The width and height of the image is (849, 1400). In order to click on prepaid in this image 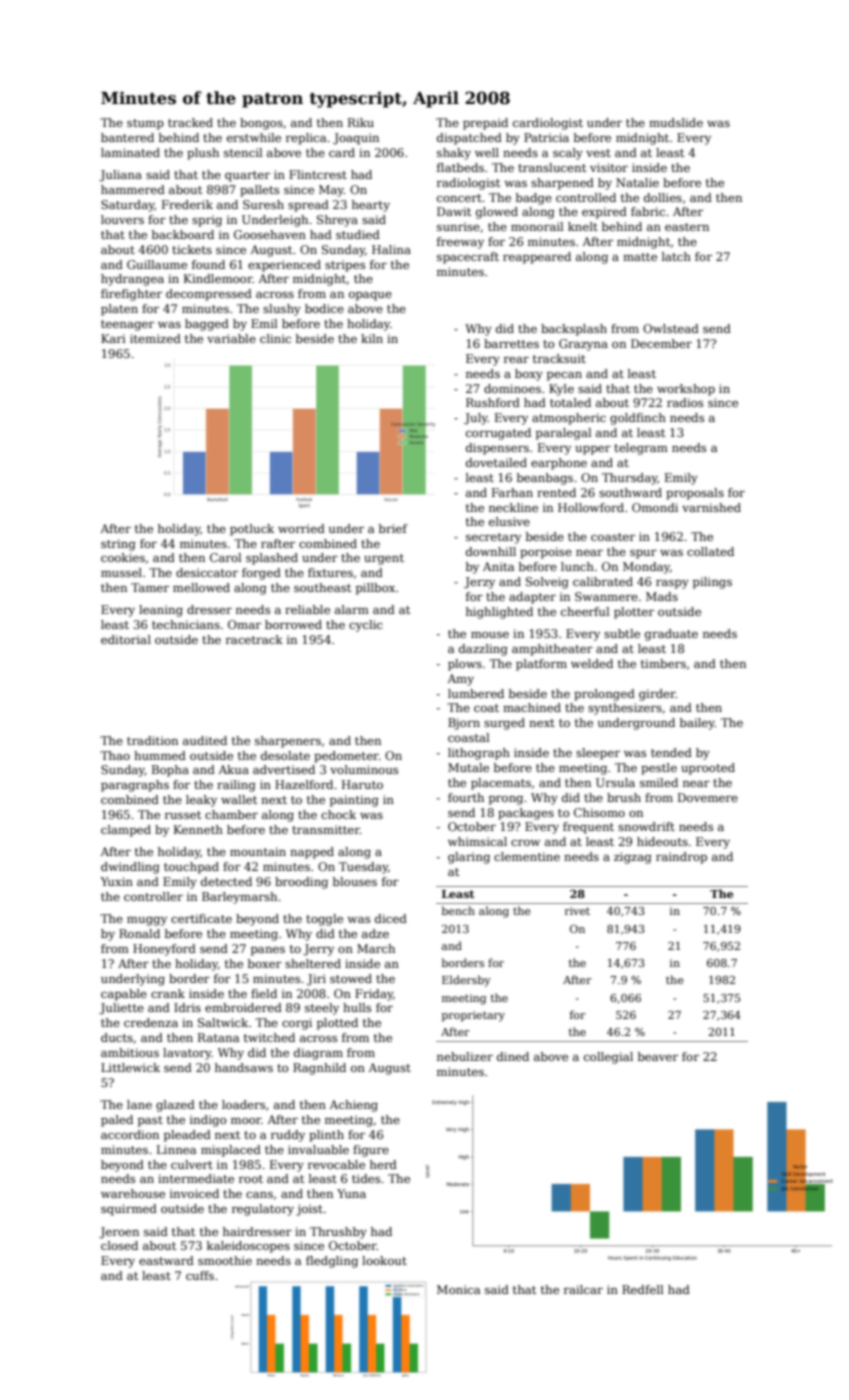, I will do `click(485, 124)`.
